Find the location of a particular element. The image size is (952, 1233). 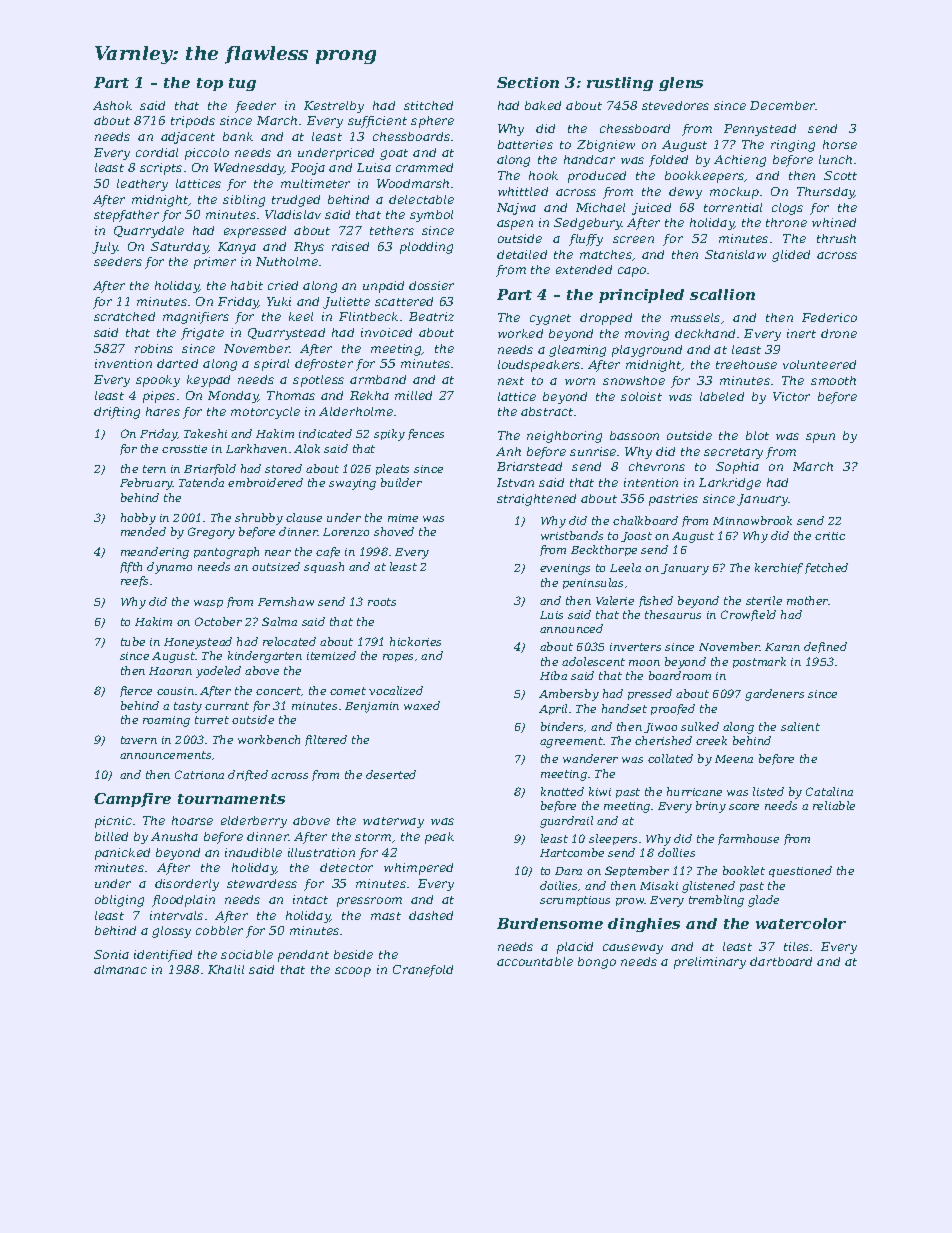

Section is located at coordinates (528, 82).
